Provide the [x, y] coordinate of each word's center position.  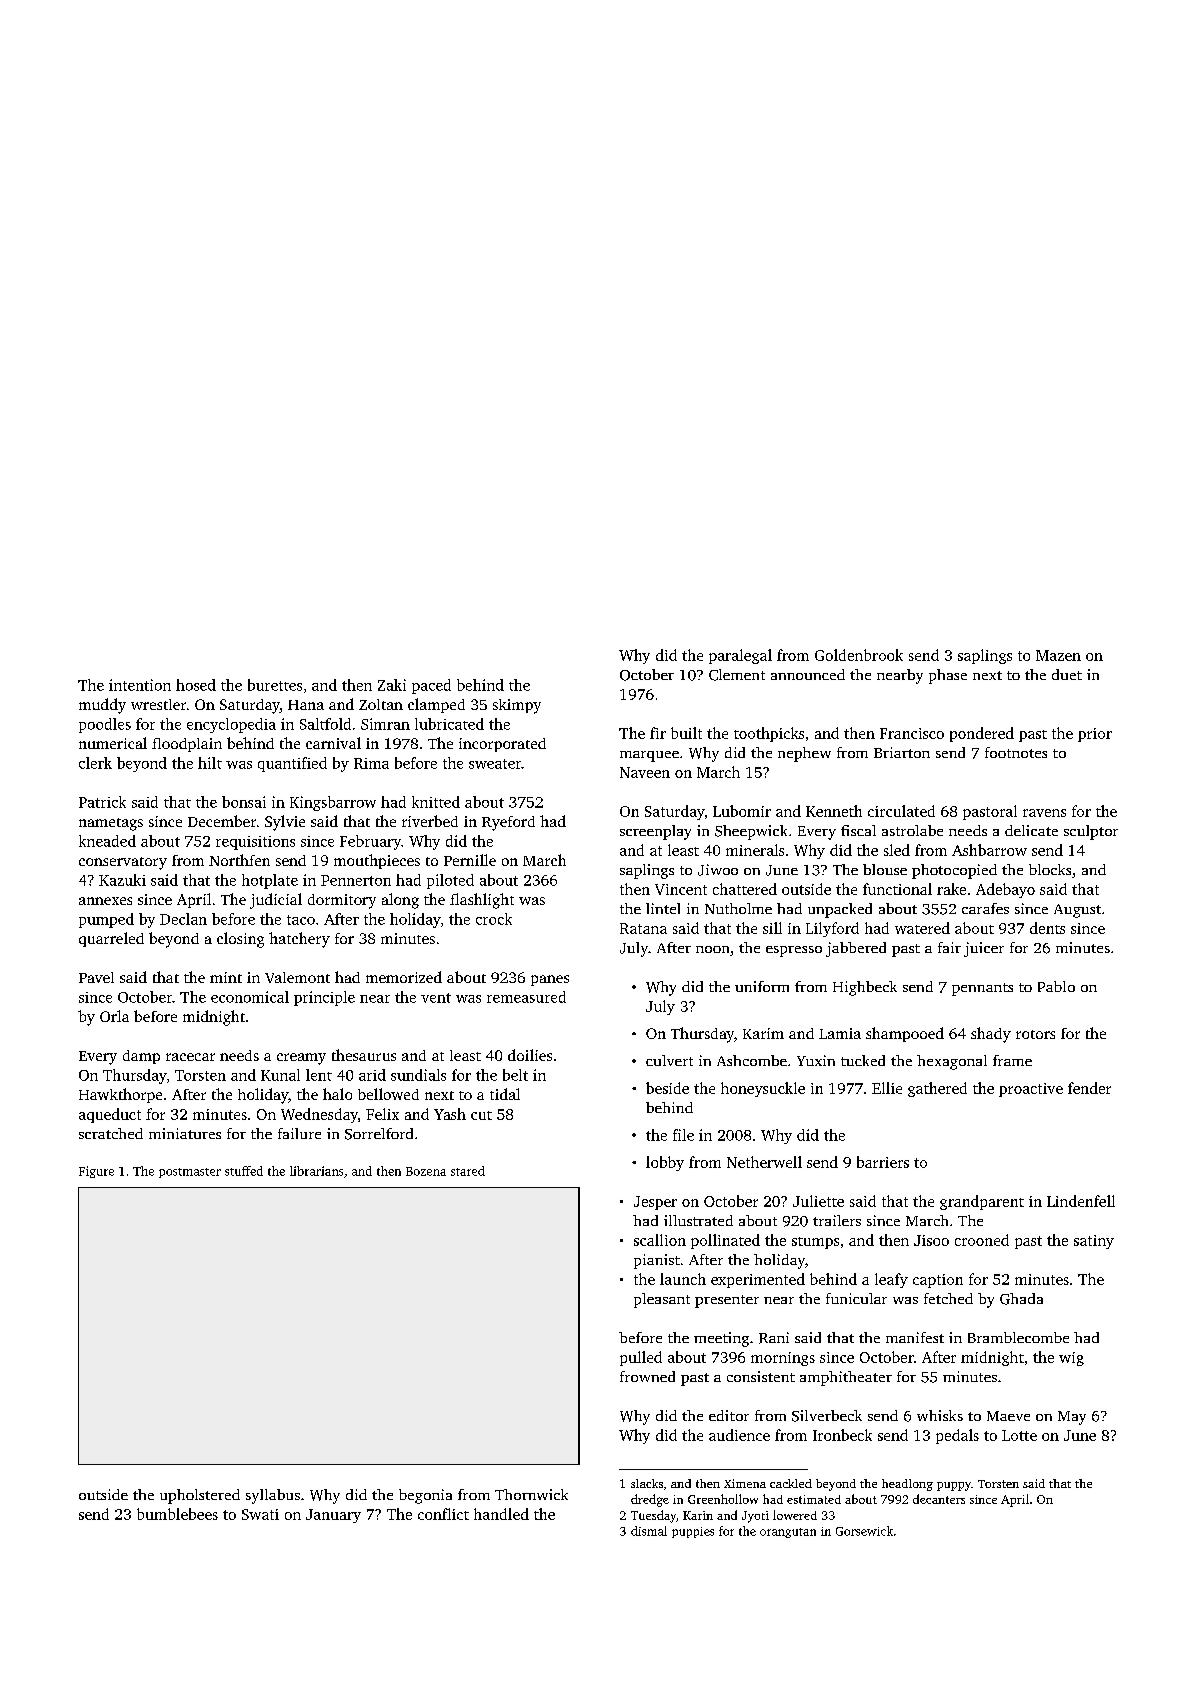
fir [658, 733]
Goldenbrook [859, 655]
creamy [301, 1059]
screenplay [655, 832]
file [683, 1135]
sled [897, 850]
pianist [657, 1261]
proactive [1031, 1090]
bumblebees [177, 1514]
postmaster [190, 1173]
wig [1071, 1359]
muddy [102, 706]
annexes [105, 901]
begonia [425, 1496]
